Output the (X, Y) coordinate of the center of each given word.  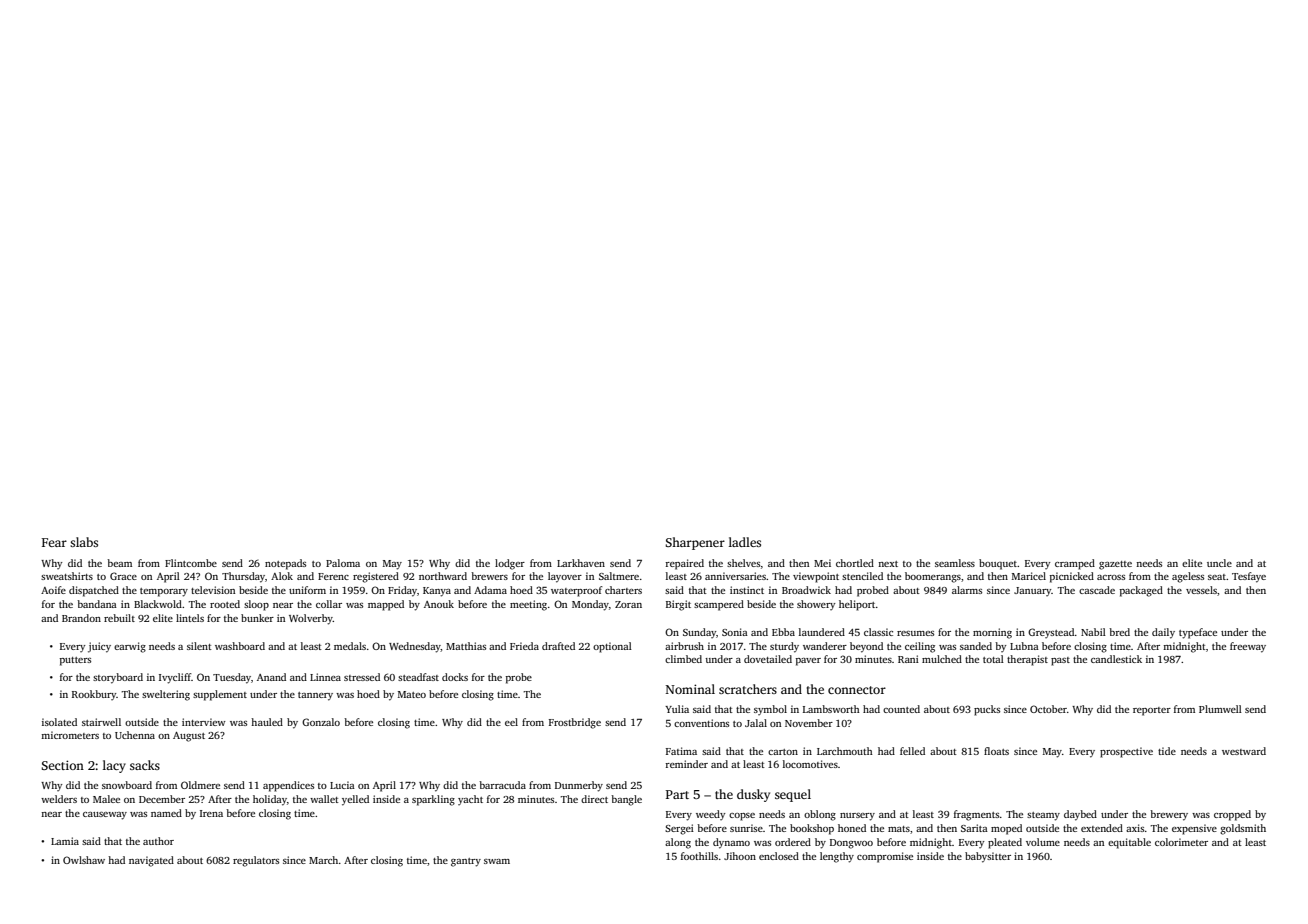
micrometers (70, 735)
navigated (151, 861)
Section (62, 765)
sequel (793, 795)
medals (350, 646)
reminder (686, 764)
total (993, 659)
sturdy (784, 647)
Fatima (681, 751)
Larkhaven (581, 563)
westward (1244, 751)
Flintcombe (191, 563)
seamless (955, 563)
